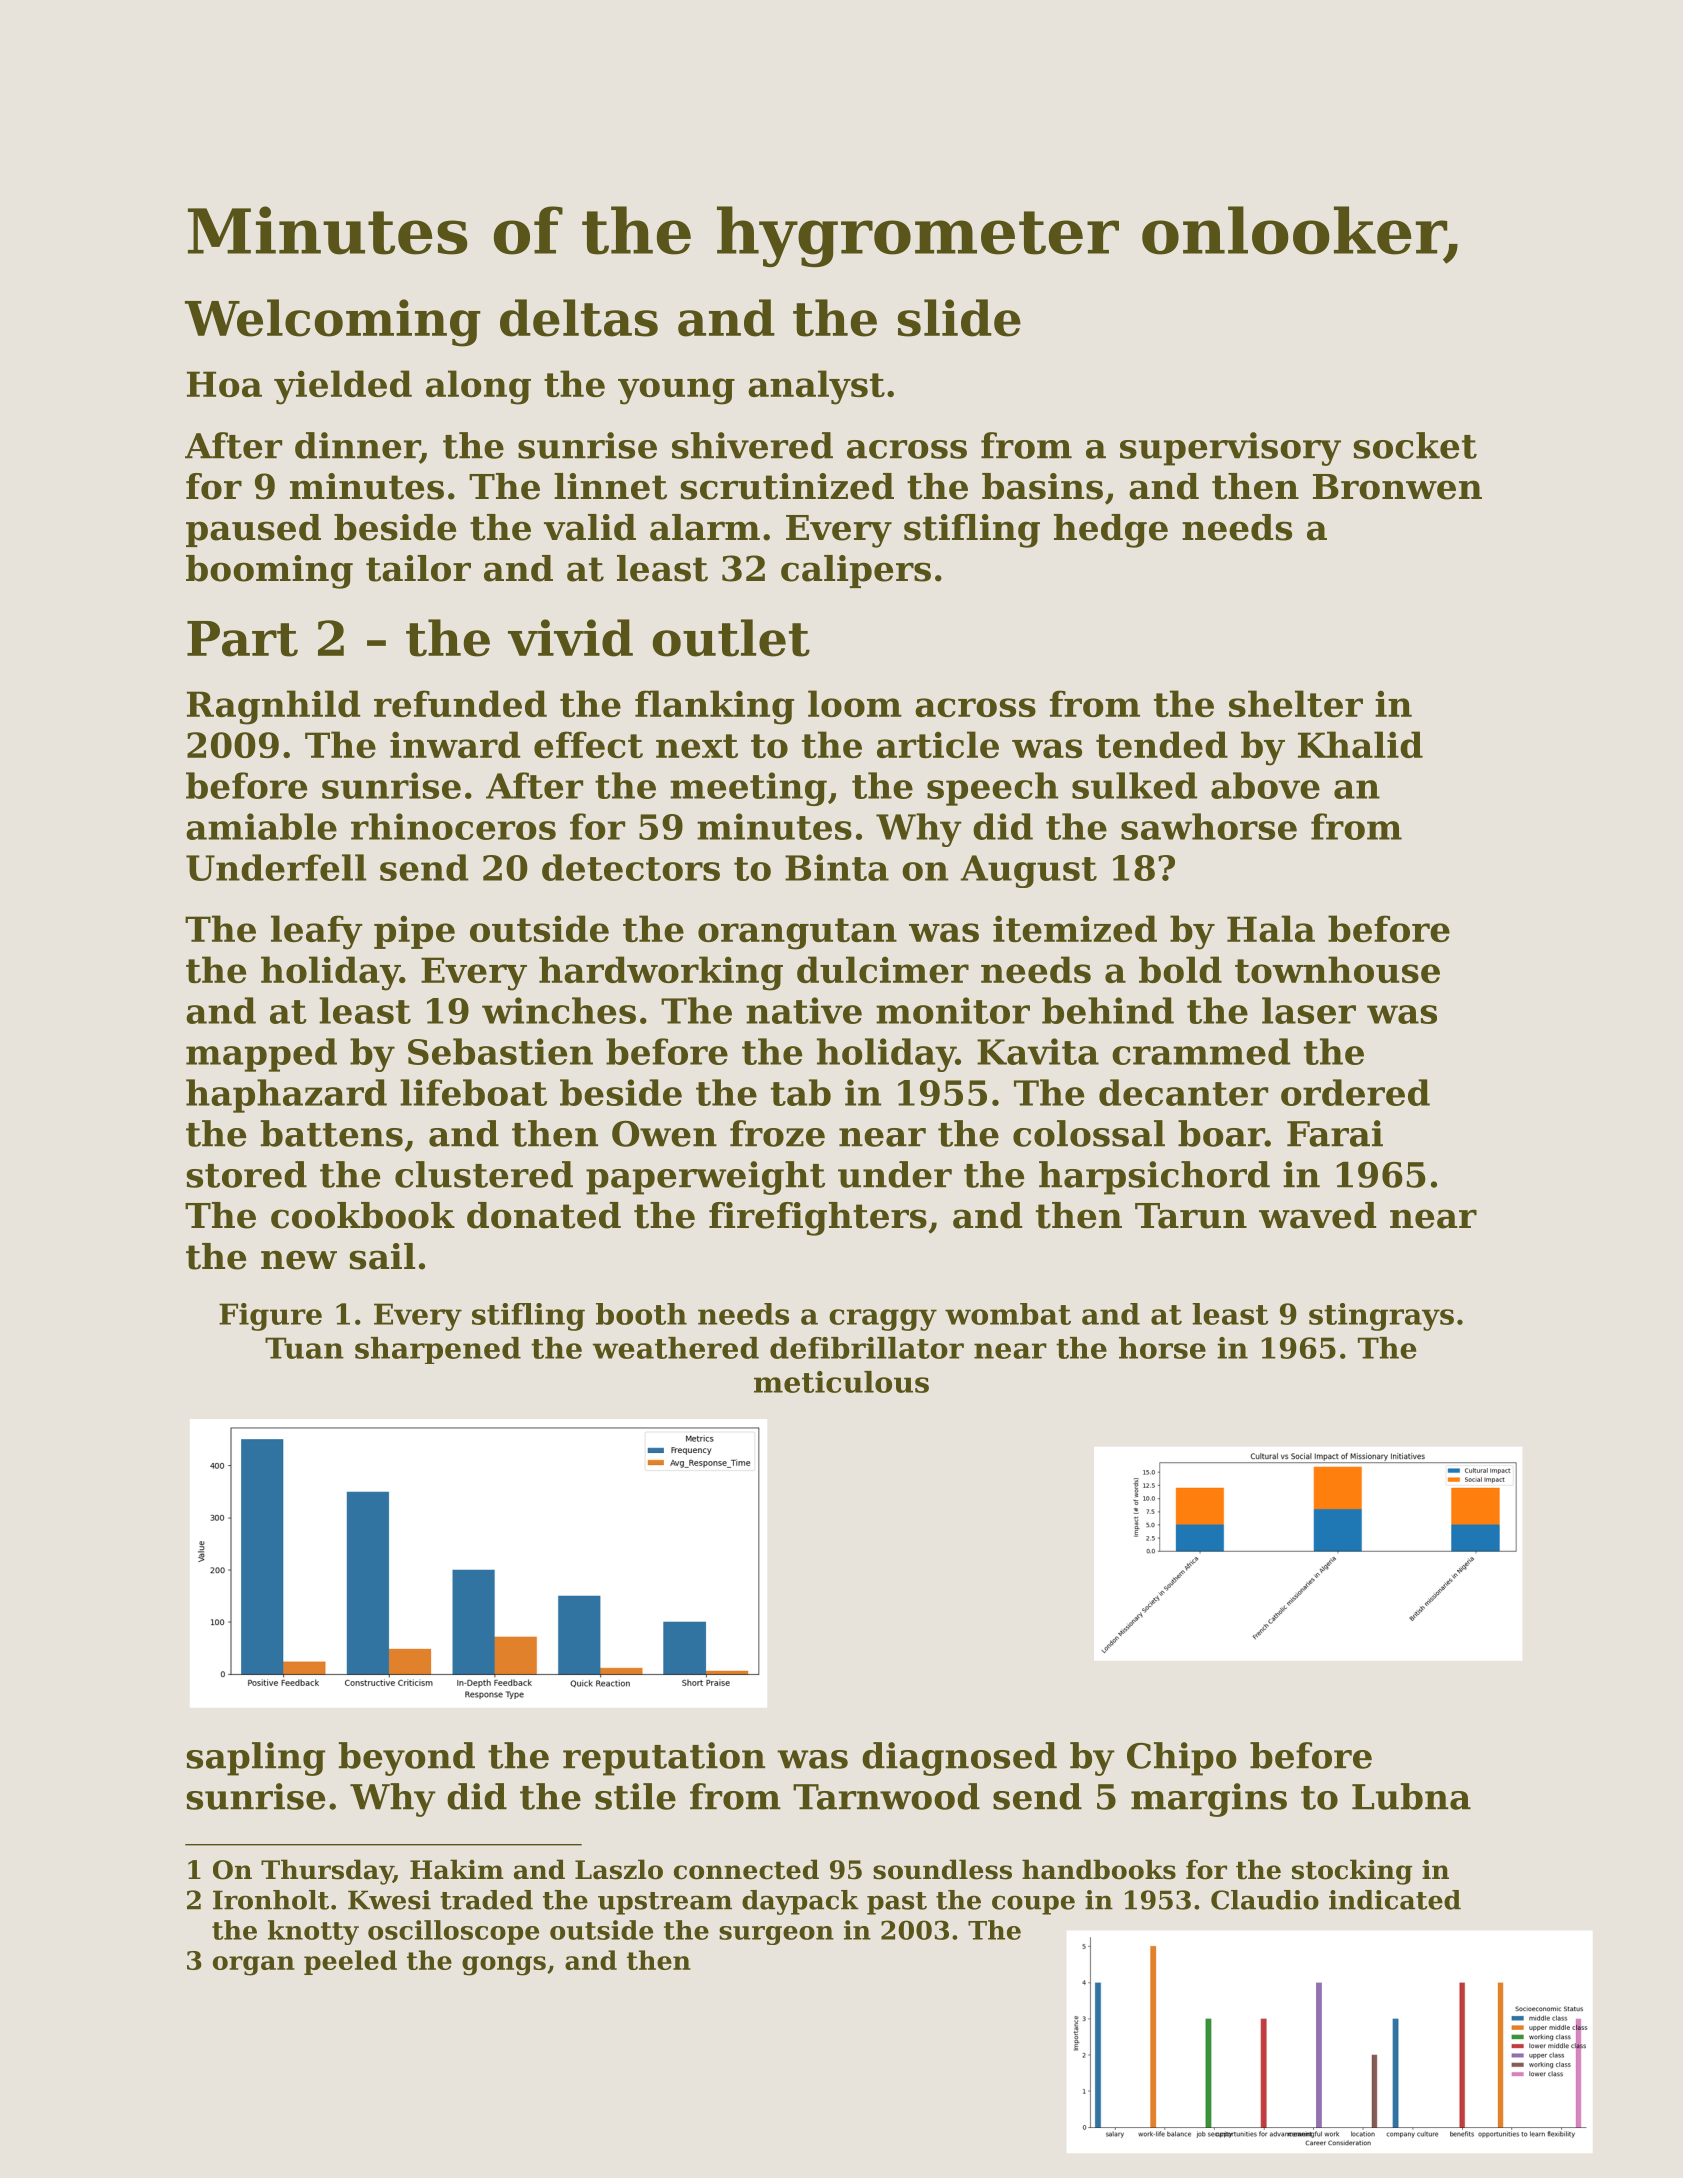 The height and width of the document is (2178, 1683). What do you see at coordinates (256, 1759) in the document?
I see `sapling` at bounding box center [256, 1759].
